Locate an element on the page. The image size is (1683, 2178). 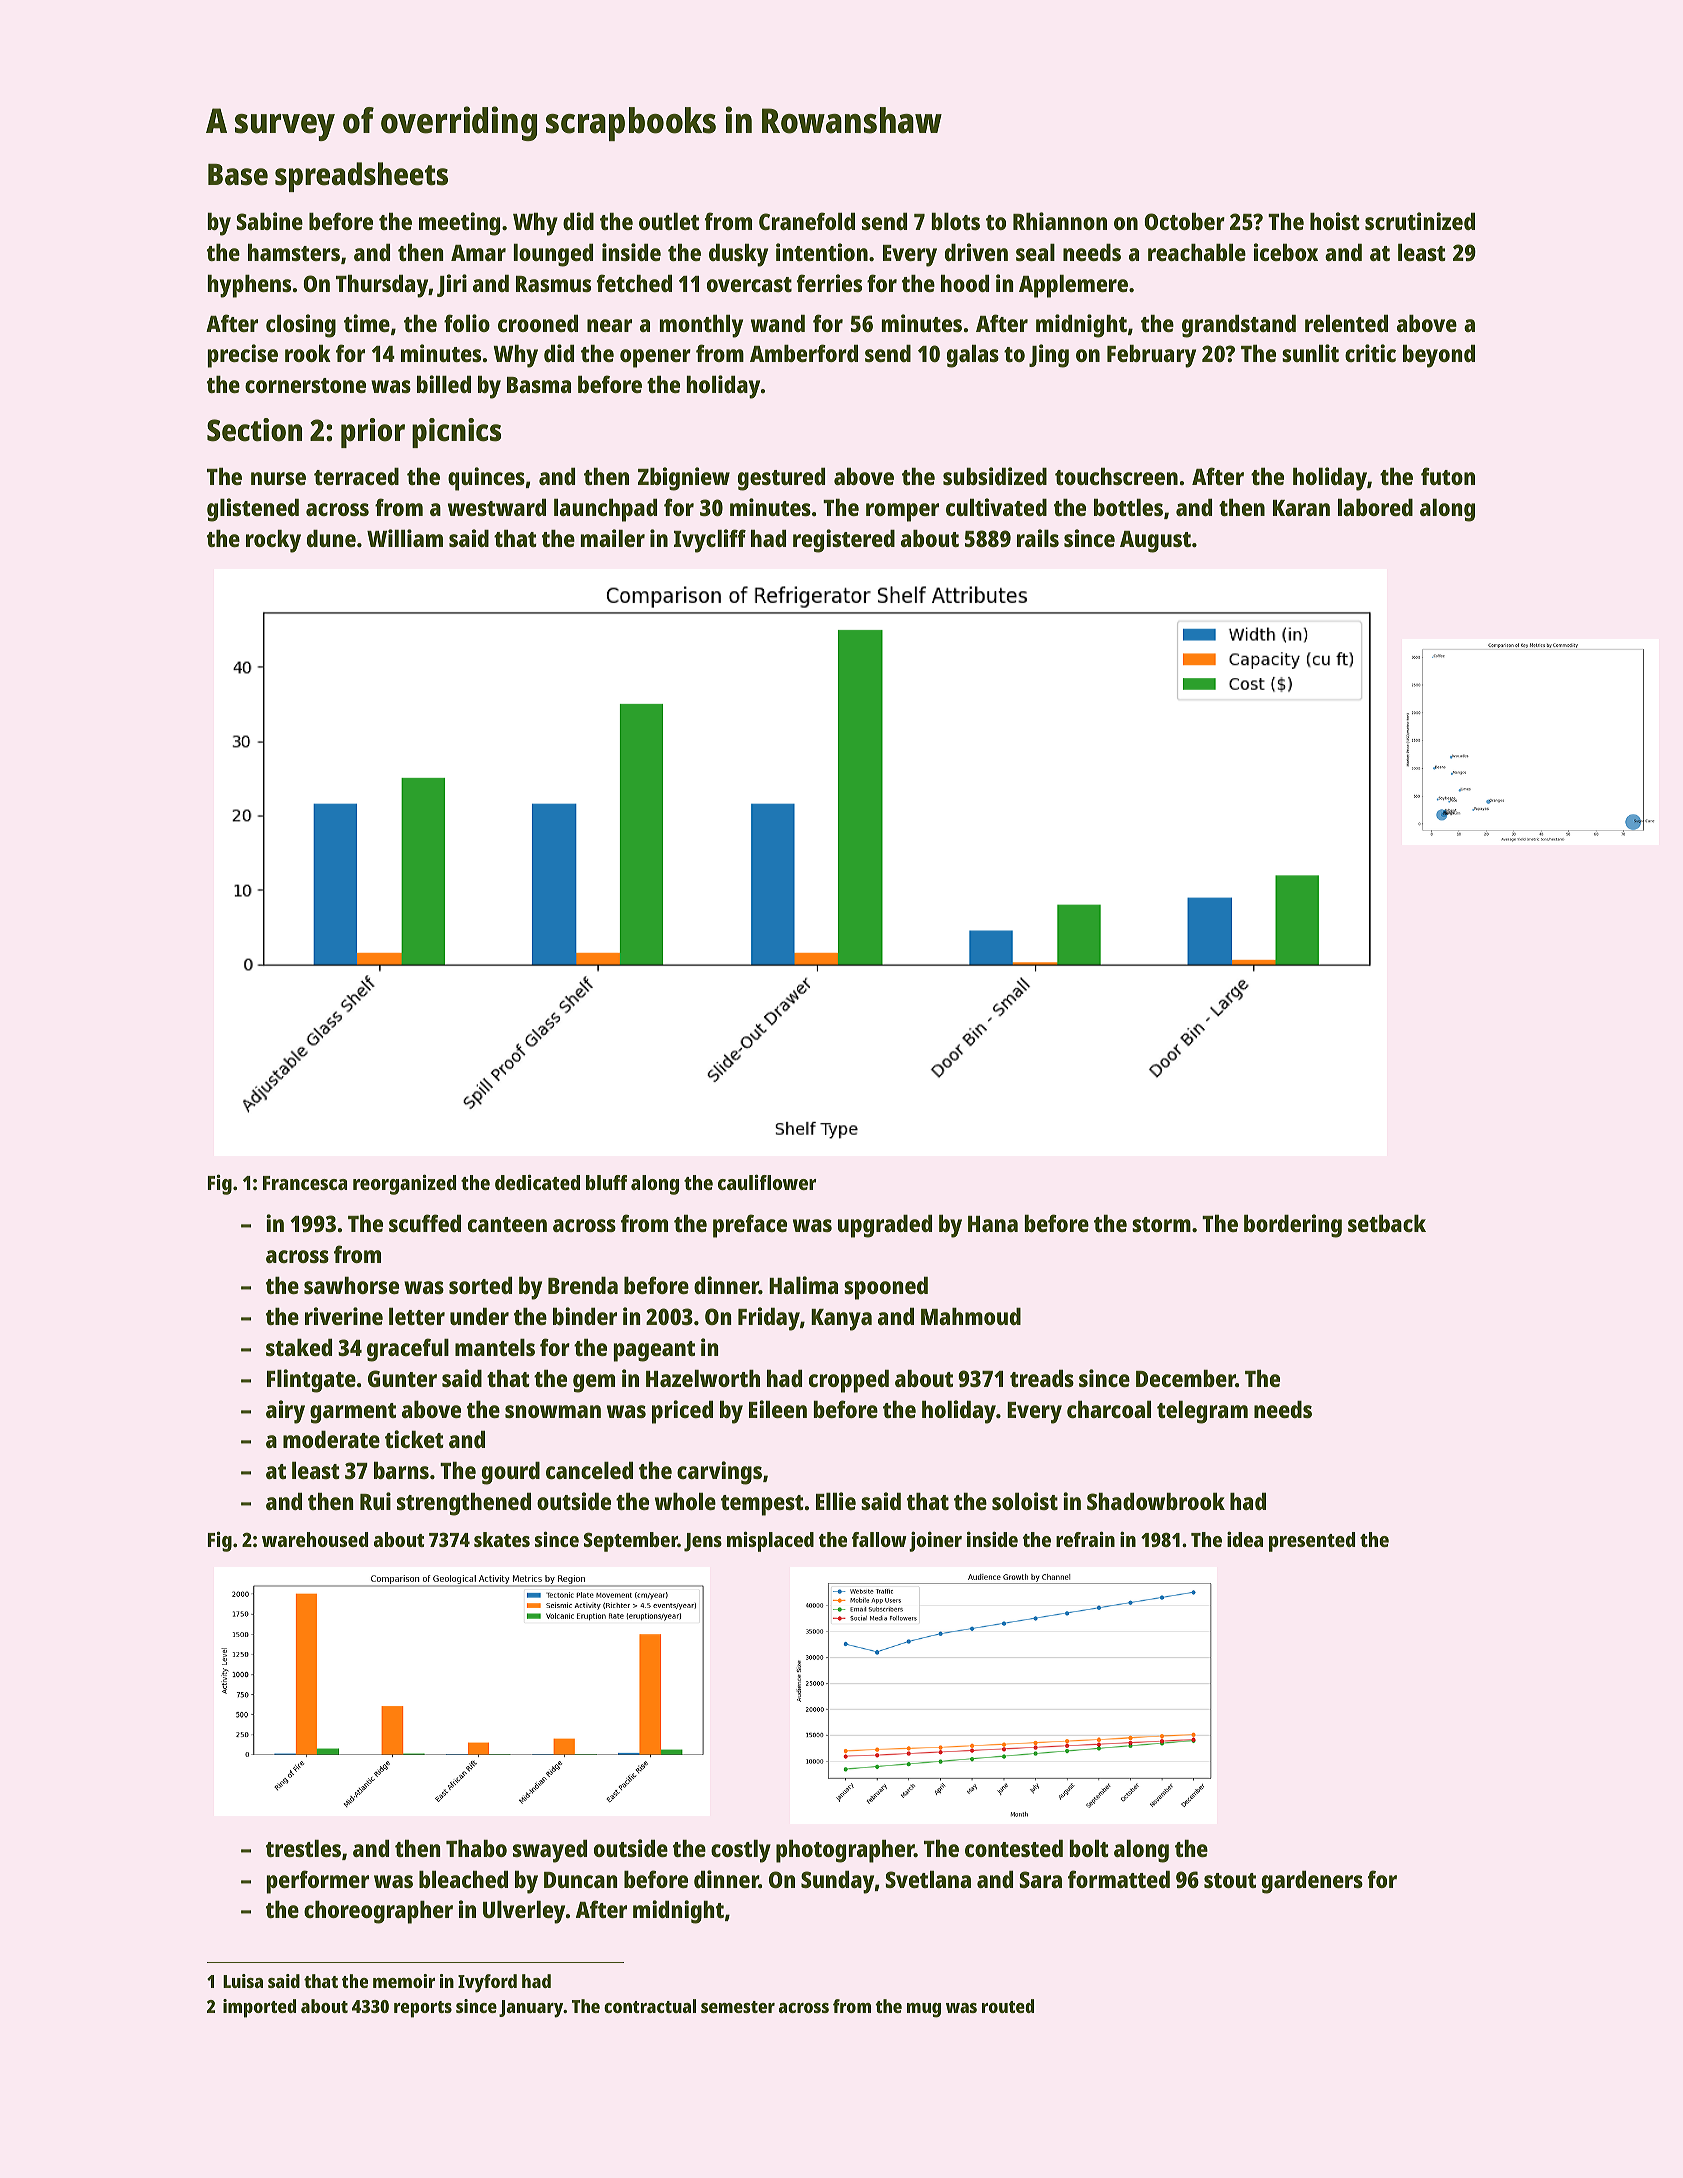
staked is located at coordinates (299, 1347).
